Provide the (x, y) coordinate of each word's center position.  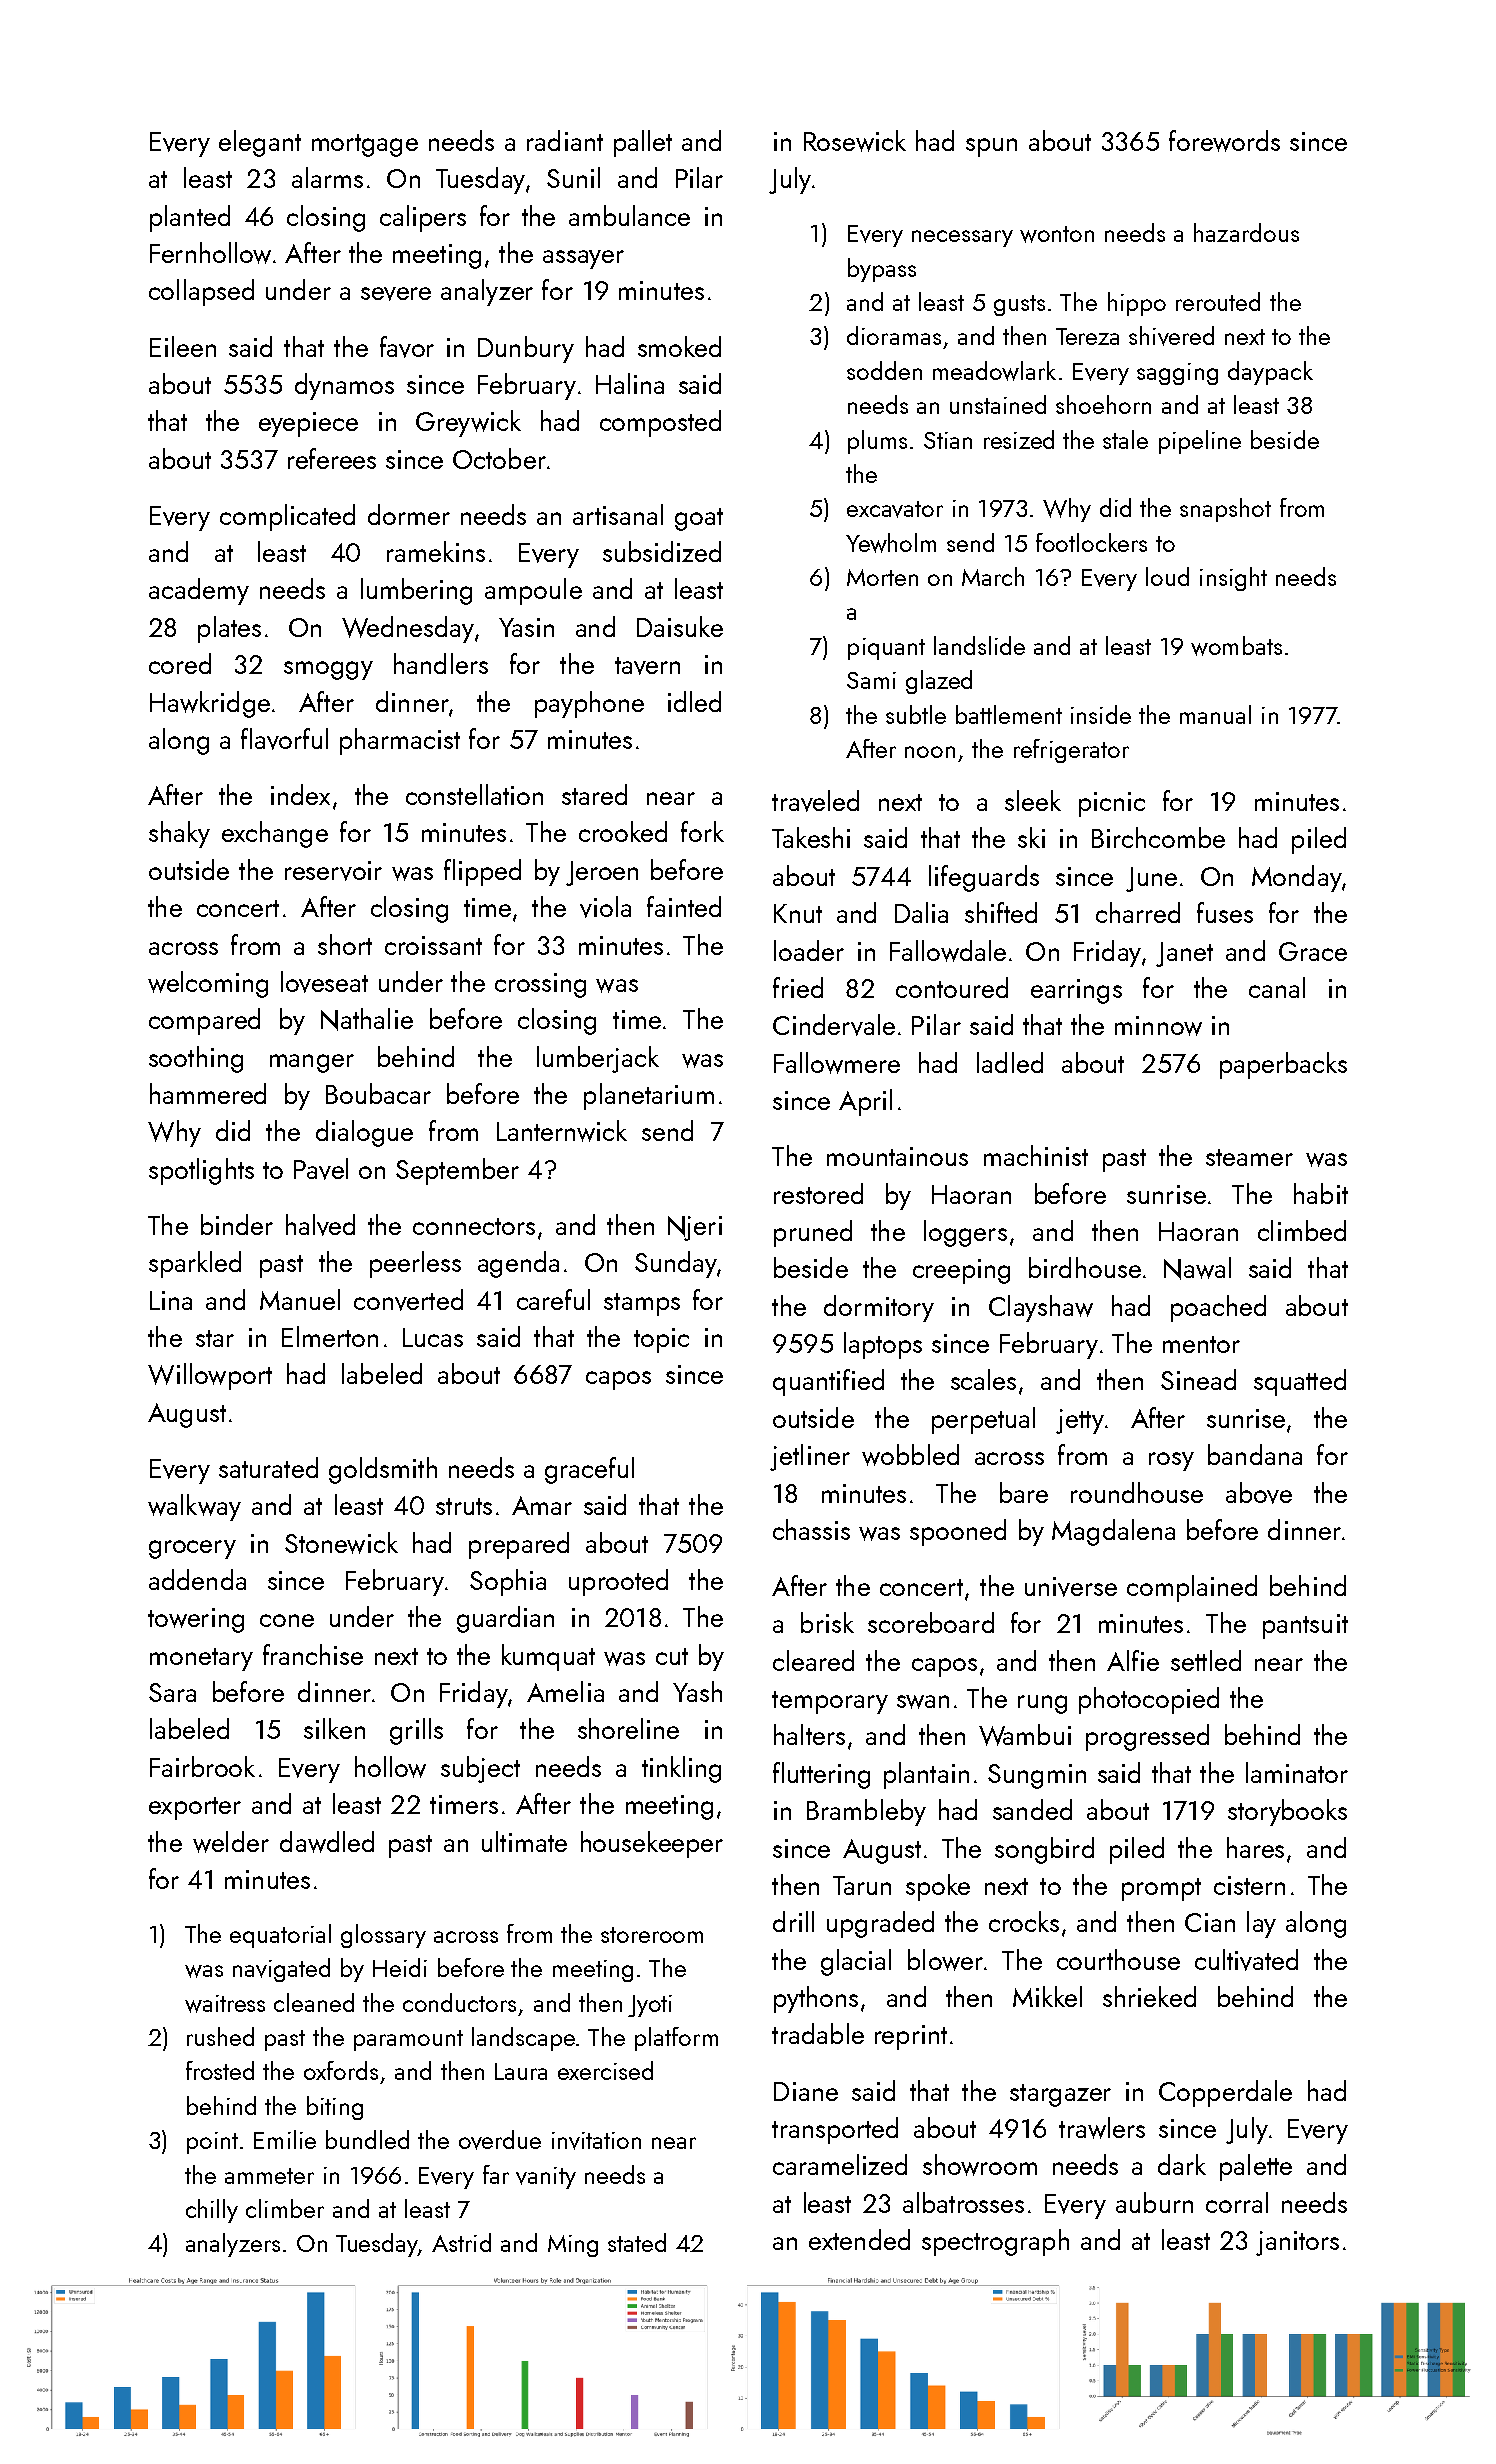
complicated (287, 517)
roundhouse (1137, 1492)
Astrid (461, 2242)
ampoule (533, 591)
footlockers (1091, 542)
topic (661, 1340)
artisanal (618, 514)
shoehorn (1103, 404)
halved (320, 1225)
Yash (697, 1691)
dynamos (344, 386)
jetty (1080, 1421)
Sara (172, 1692)
